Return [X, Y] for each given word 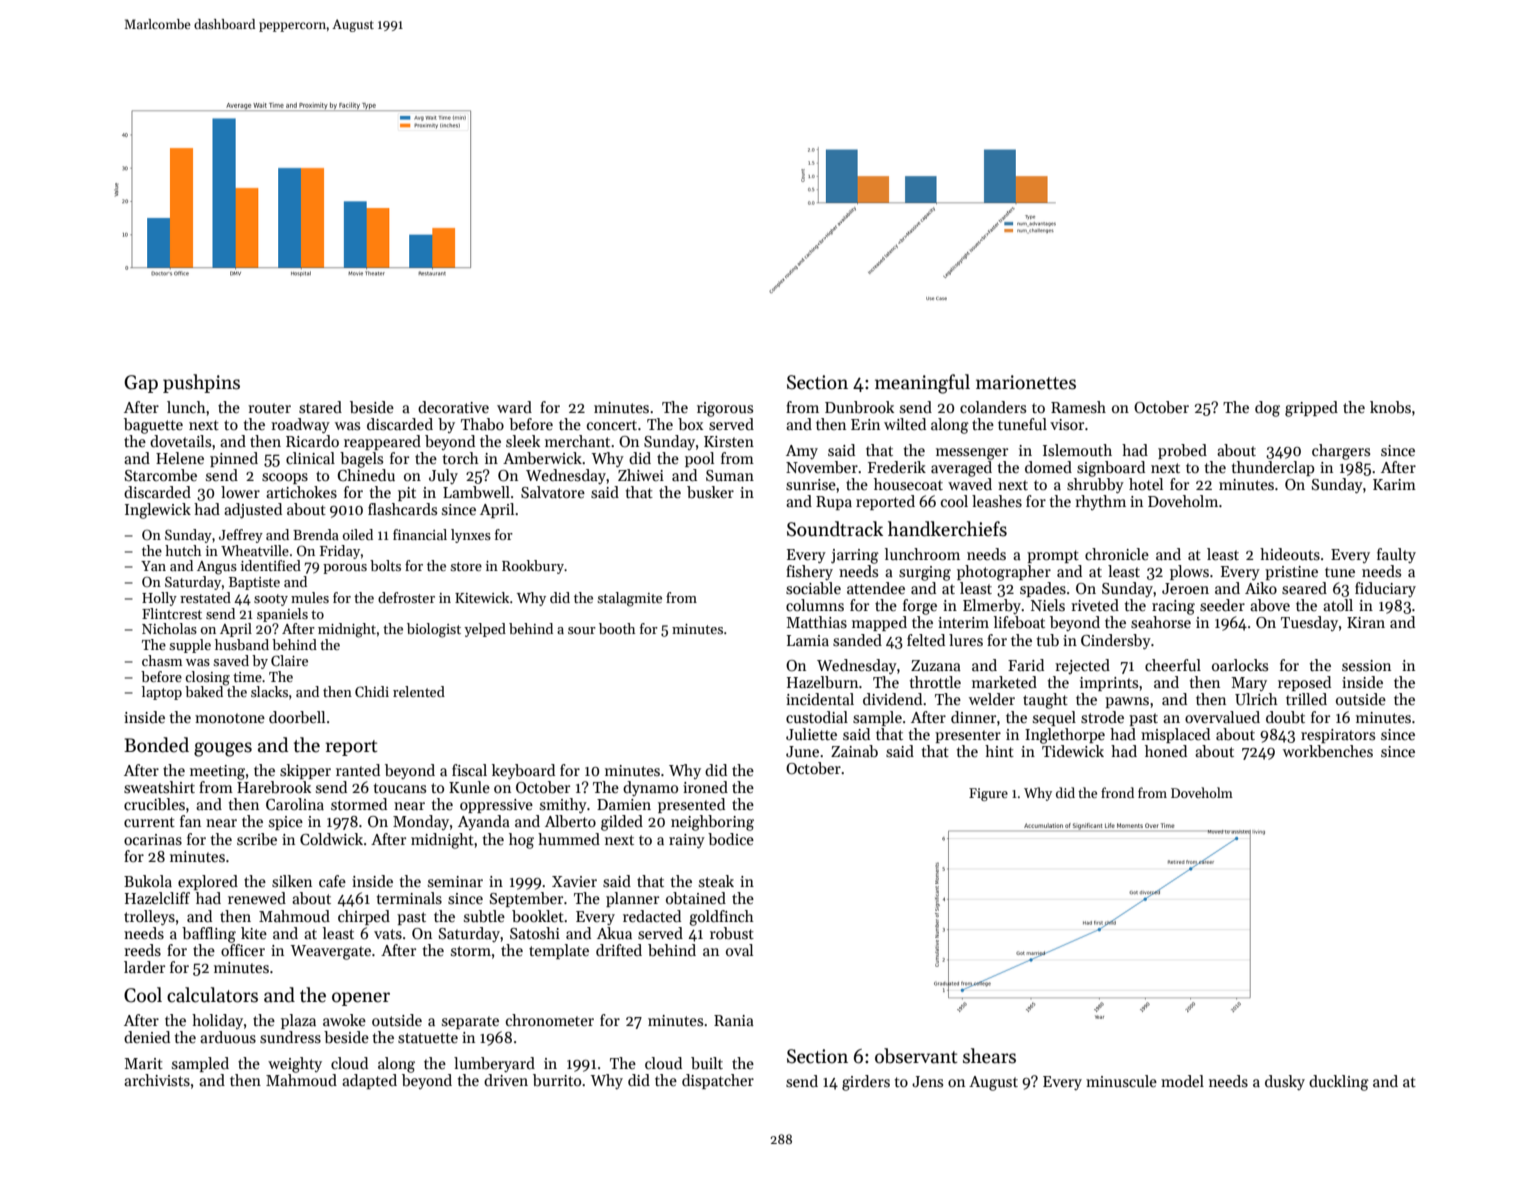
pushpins [201, 383]
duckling [1339, 1083]
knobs [1390, 407]
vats [388, 934]
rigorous [725, 409]
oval [739, 950]
